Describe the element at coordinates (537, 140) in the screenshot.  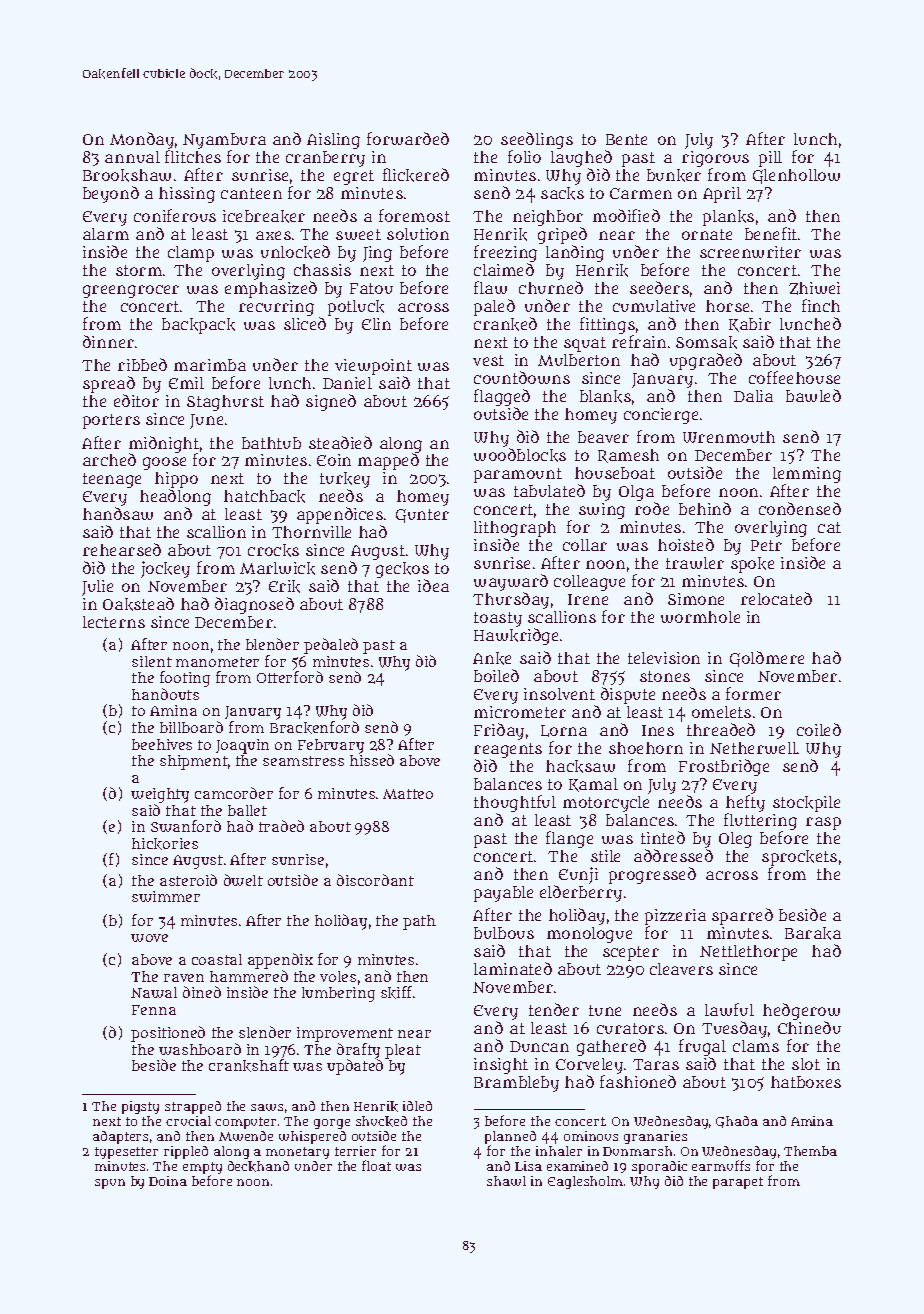
I see `seedlings` at that location.
